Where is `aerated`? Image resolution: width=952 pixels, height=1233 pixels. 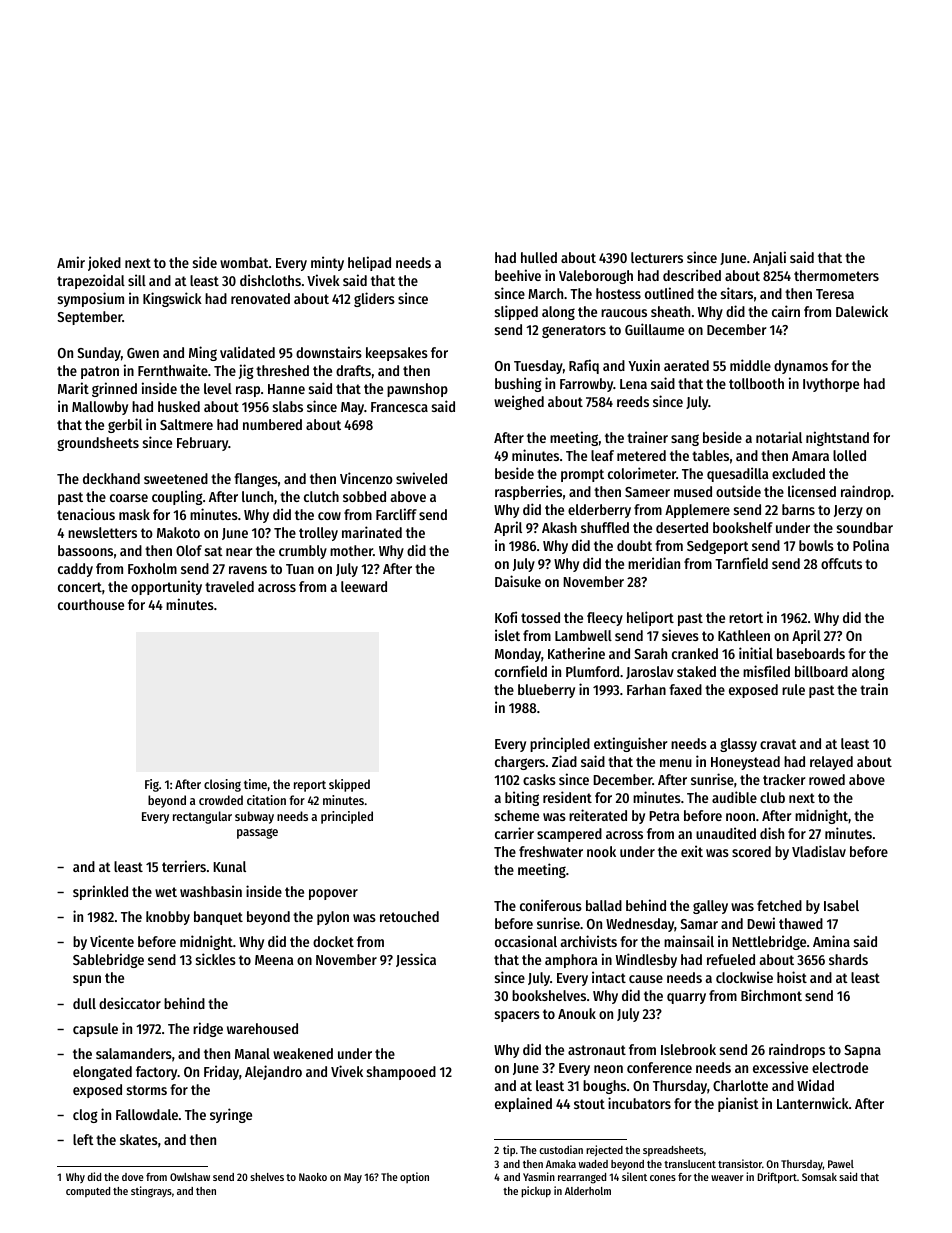
aerated is located at coordinates (686, 365).
